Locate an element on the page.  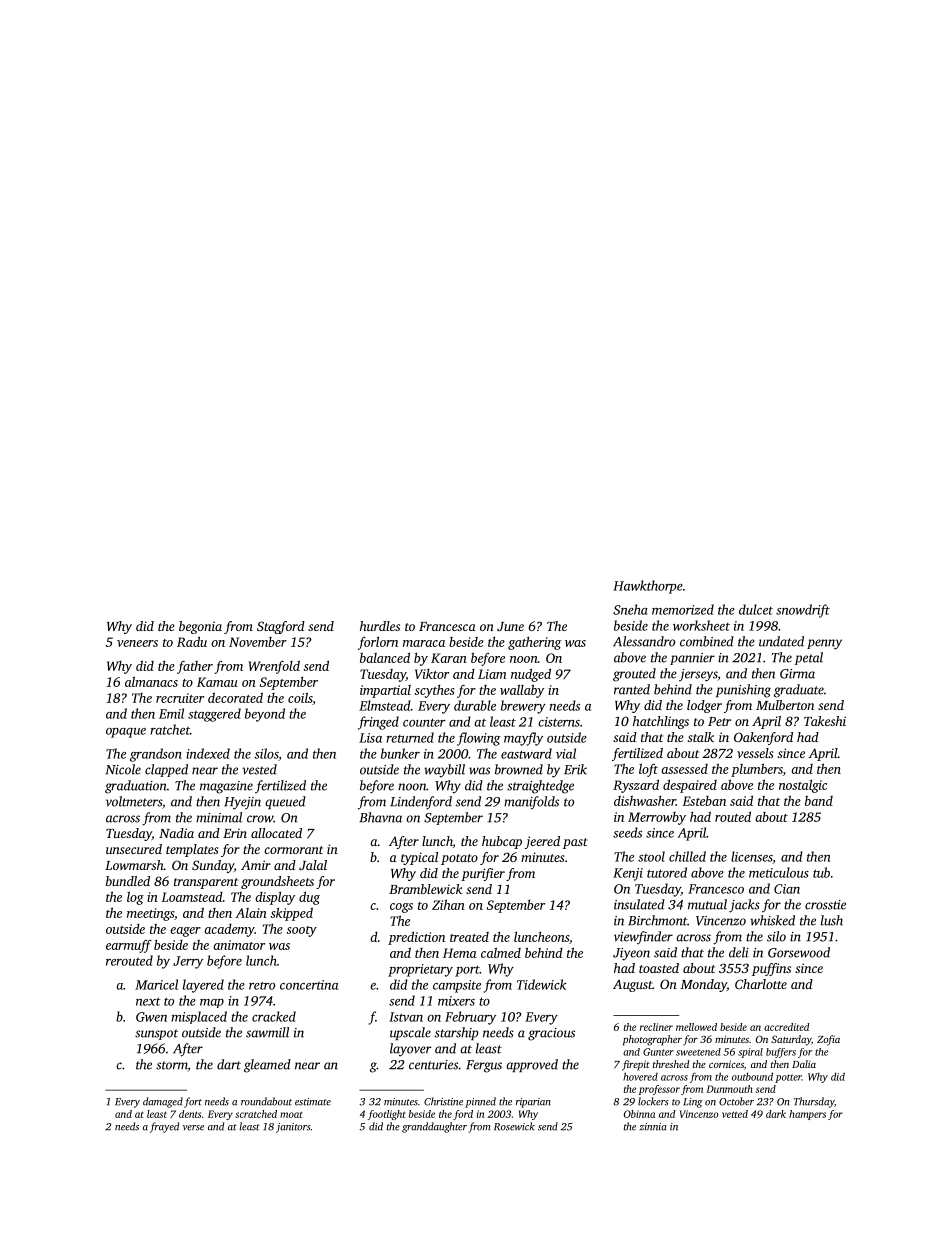
straightedge is located at coordinates (540, 787).
